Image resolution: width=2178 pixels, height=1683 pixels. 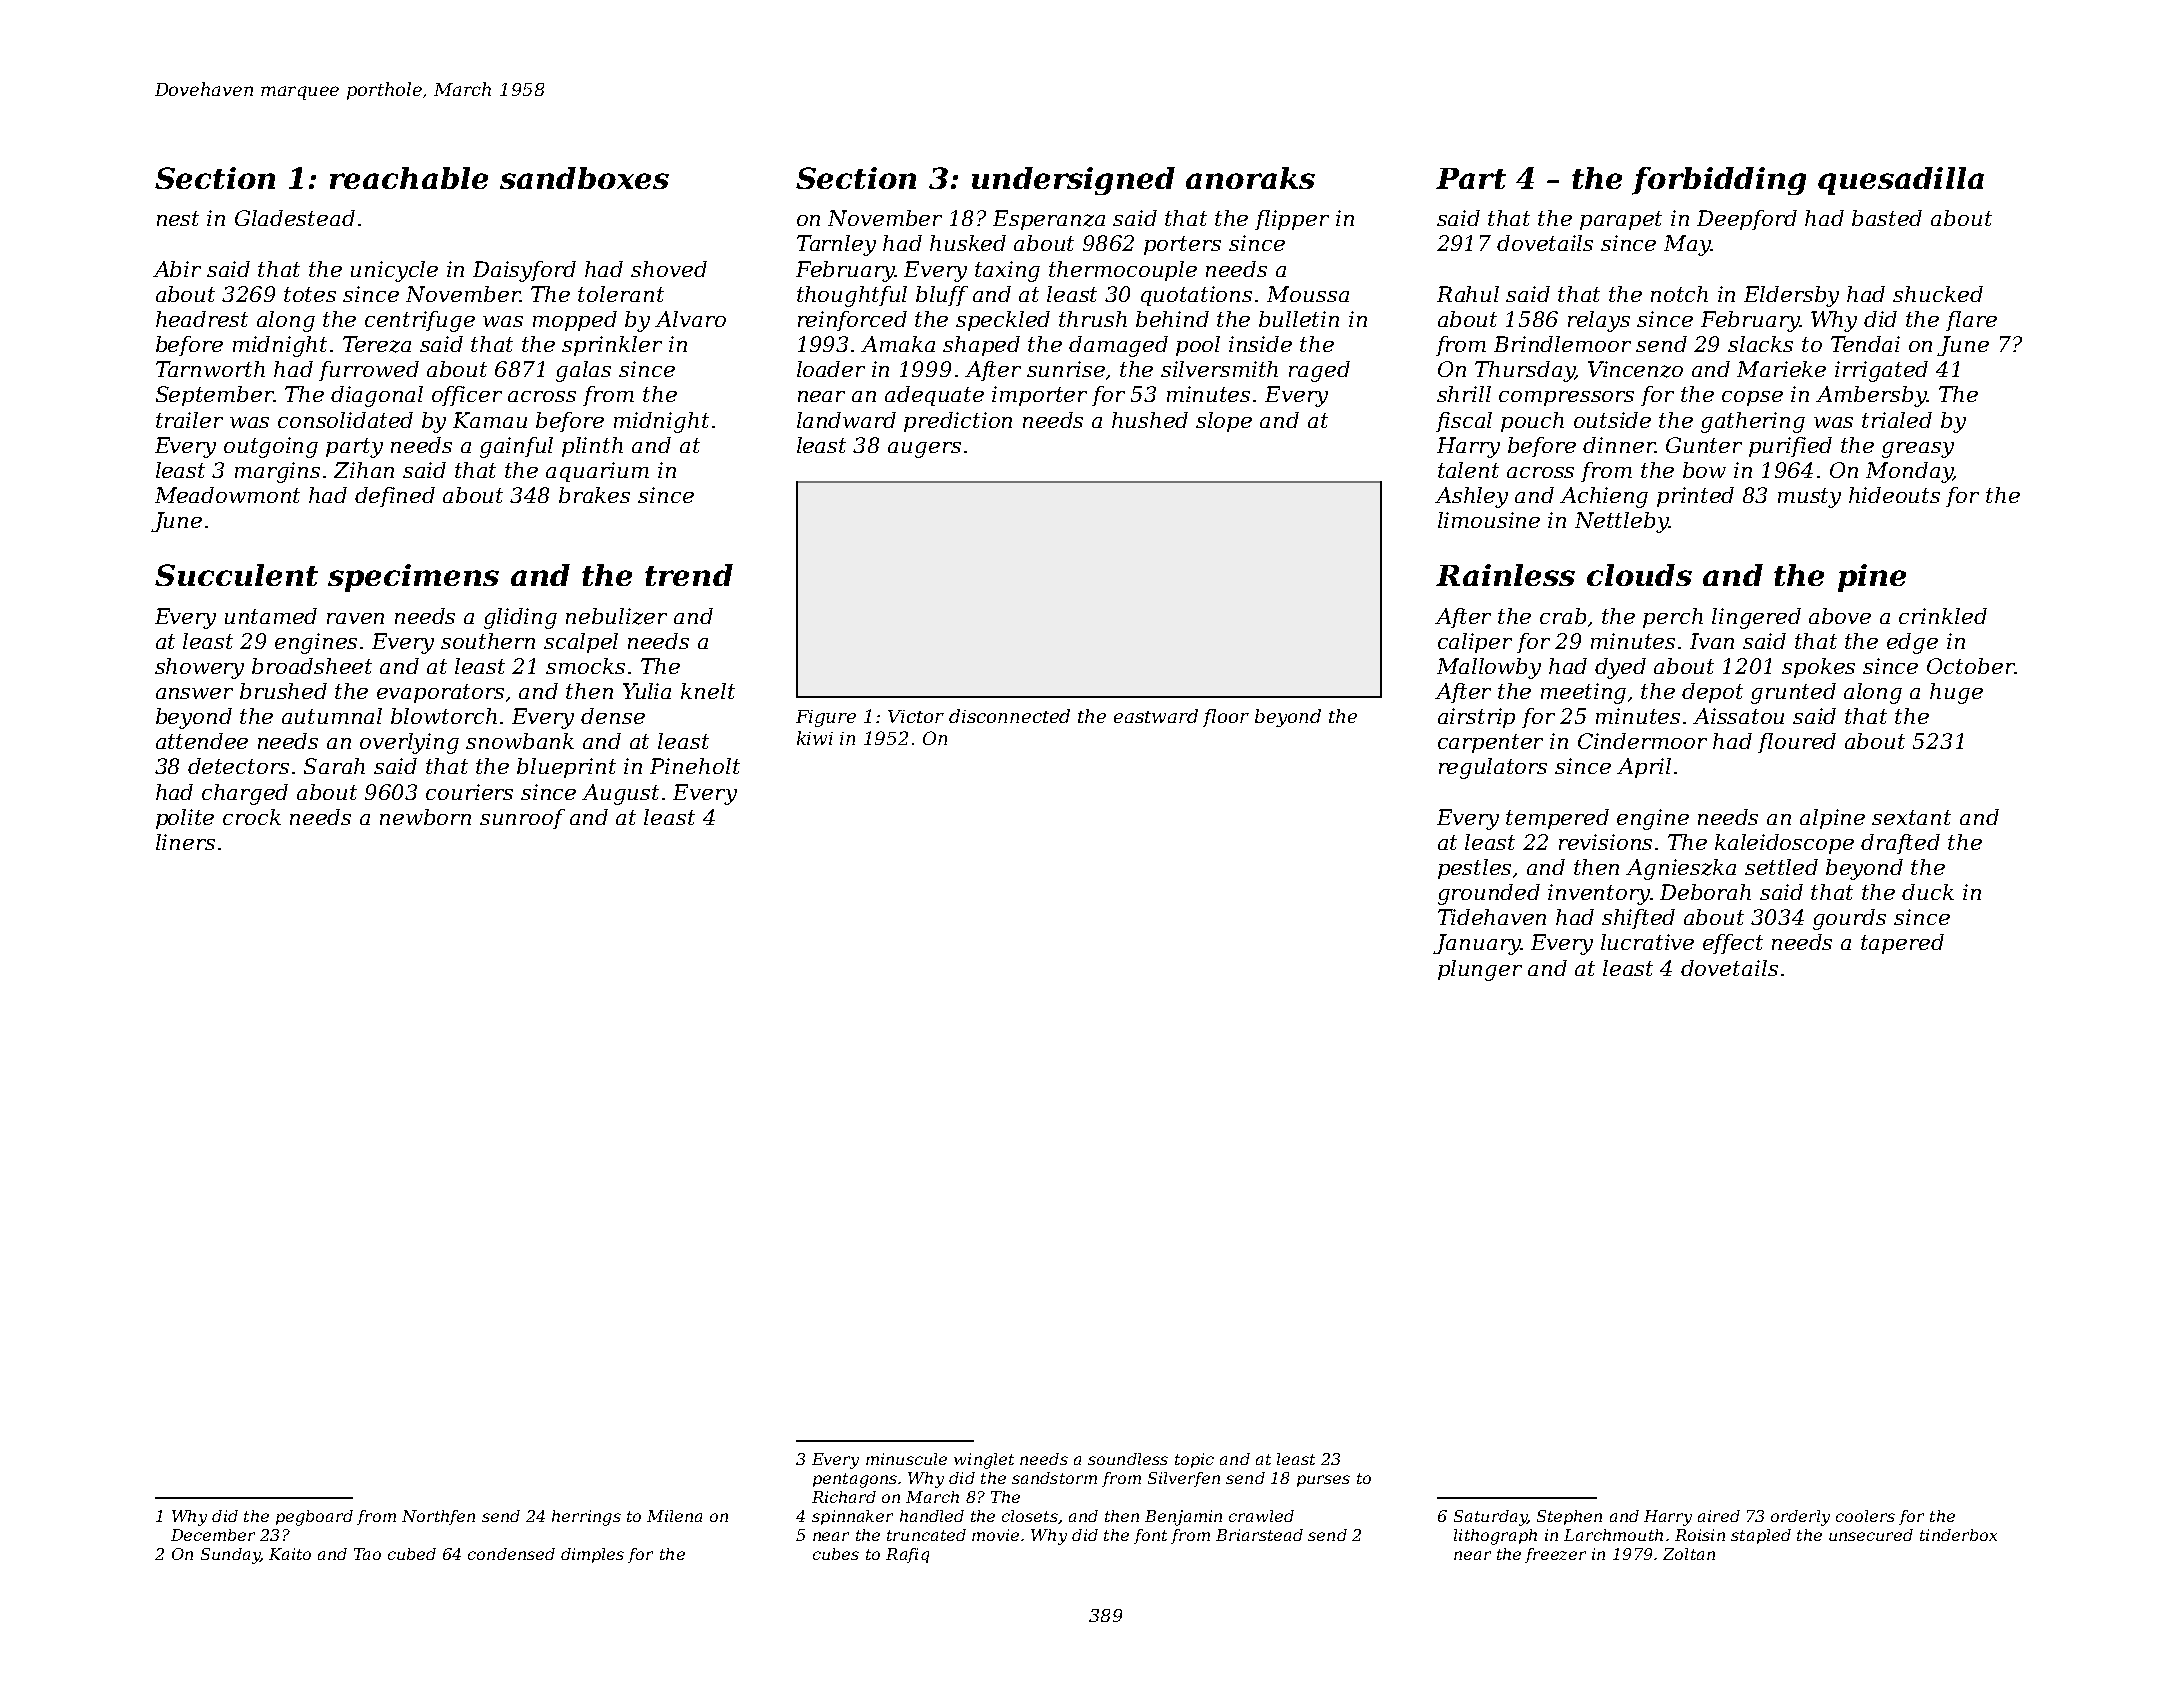 I want to click on aired, so click(x=1719, y=1516).
